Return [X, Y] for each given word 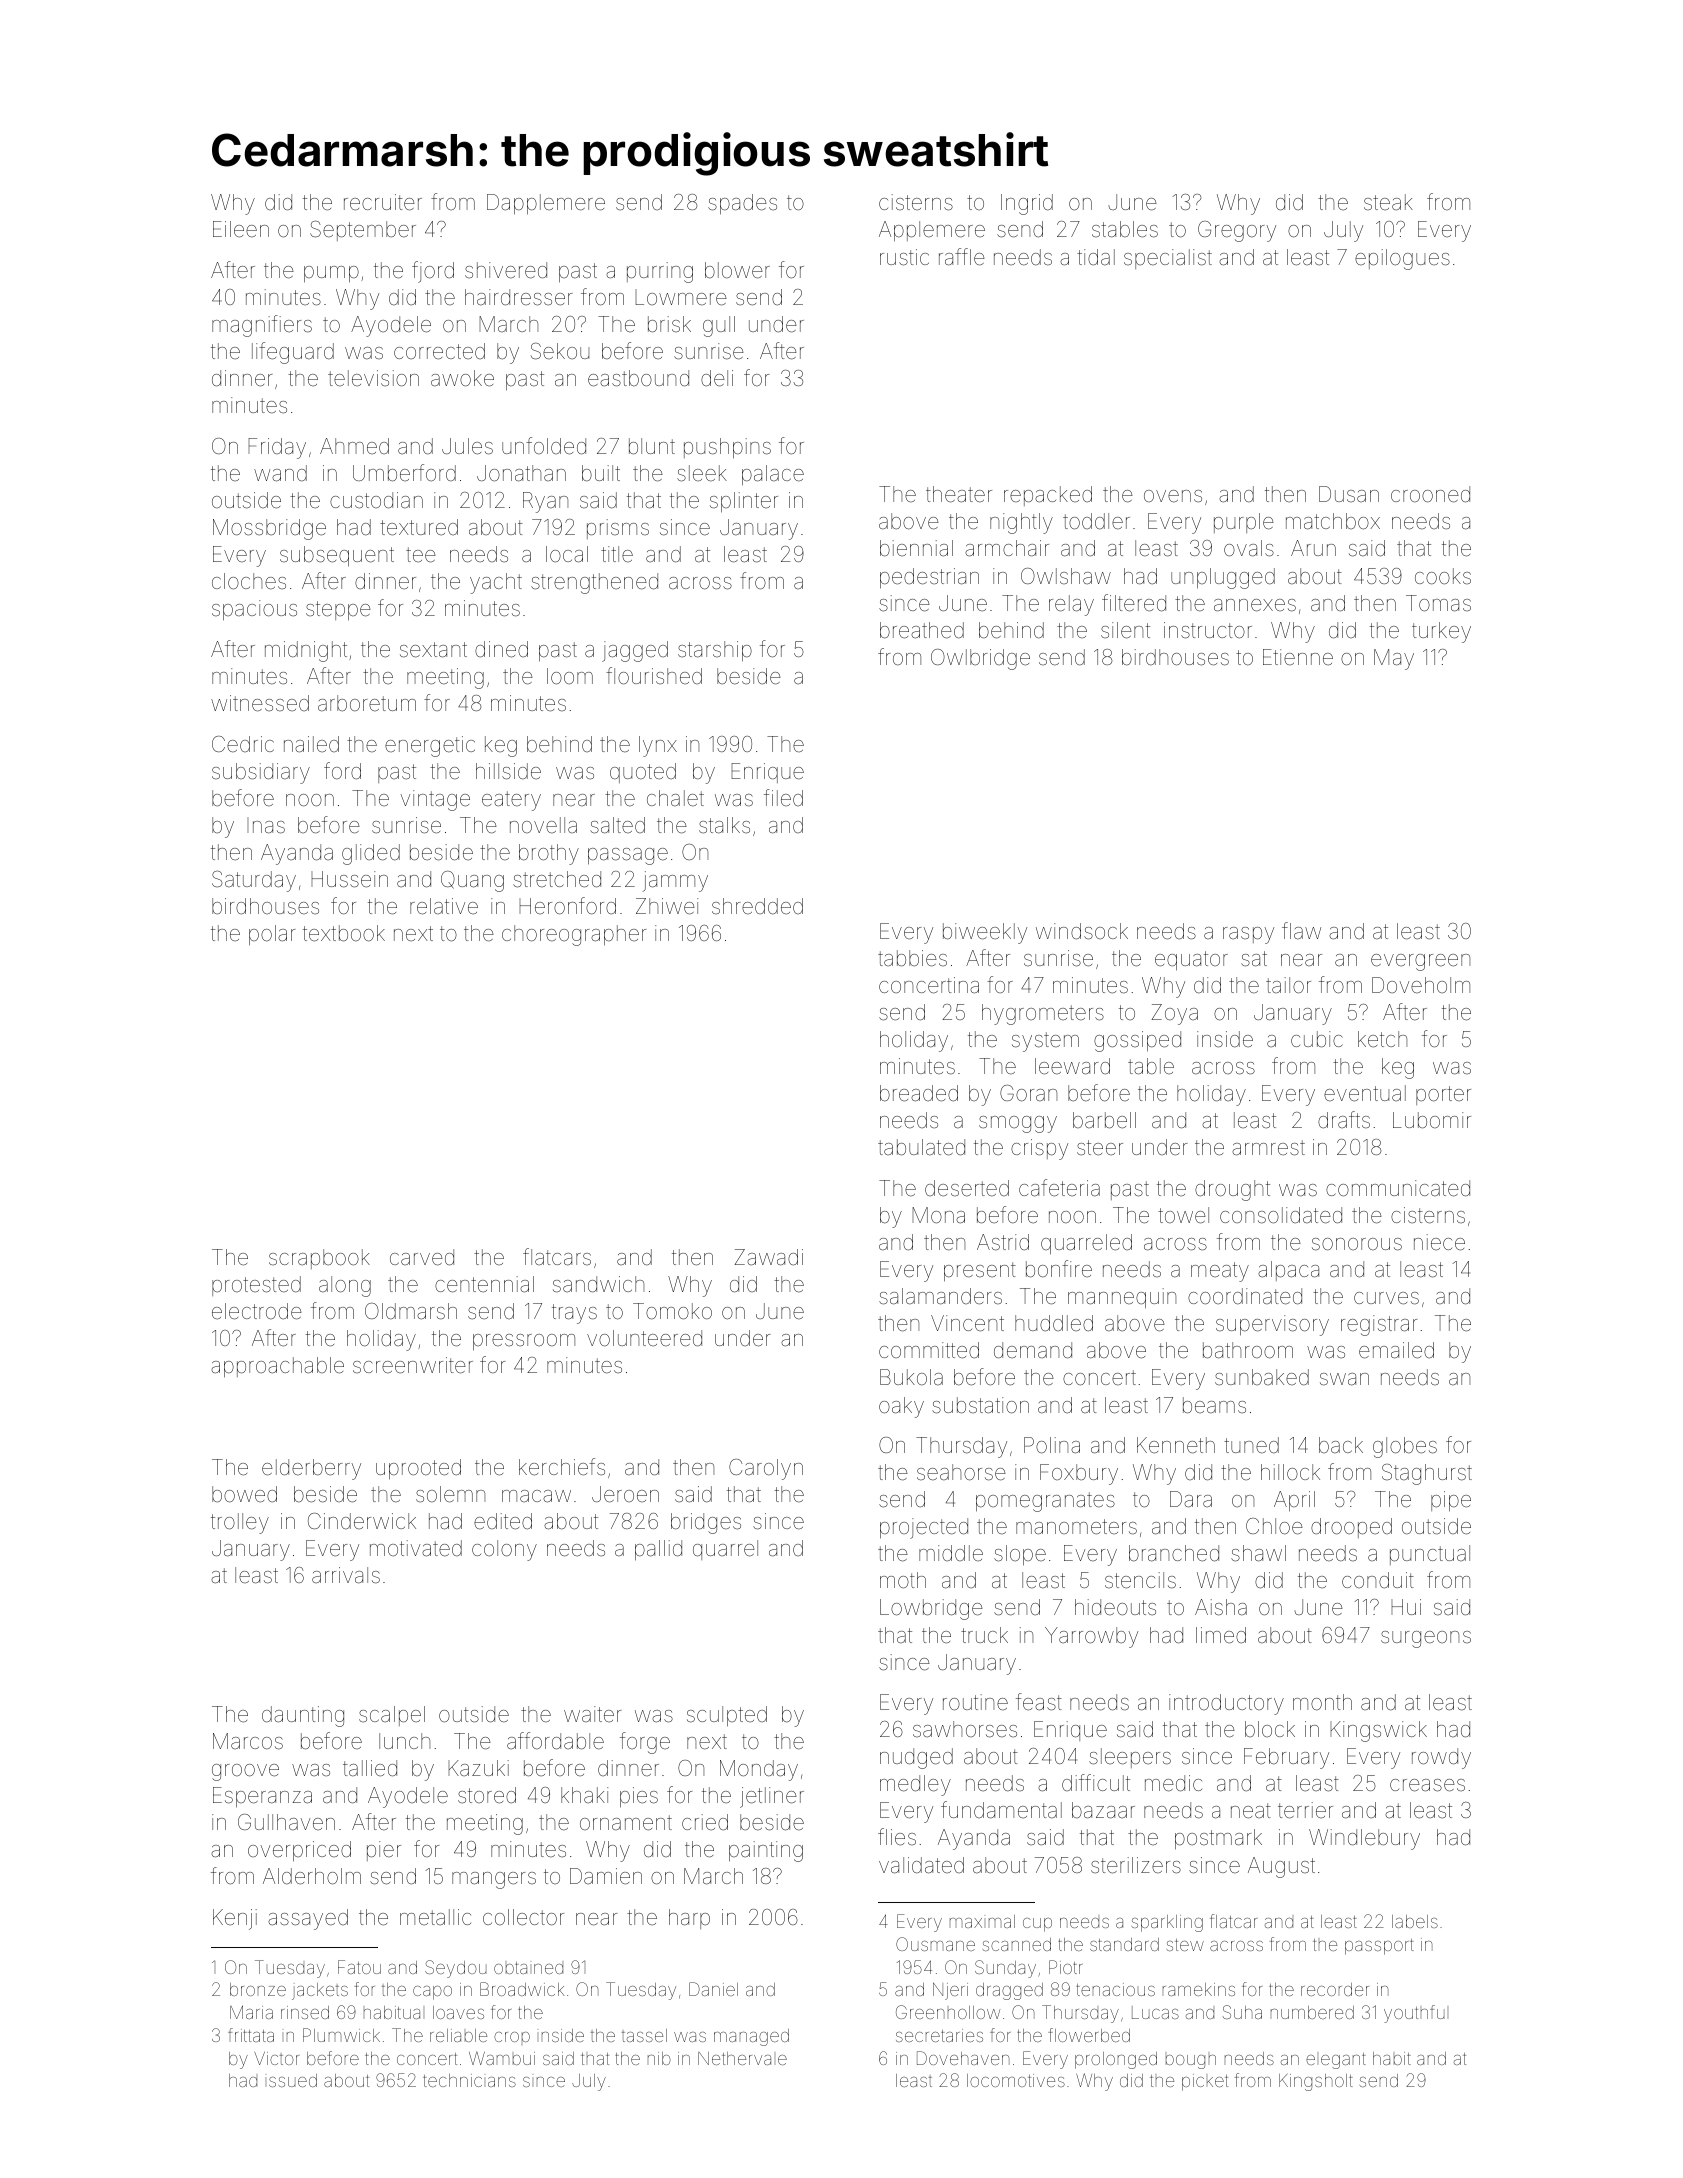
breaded [919, 1093]
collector [523, 1917]
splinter [744, 502]
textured [419, 527]
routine [975, 1702]
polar [272, 935]
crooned [1430, 494]
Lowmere [681, 297]
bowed [244, 1494]
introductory [1226, 1704]
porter [1443, 1095]
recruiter [383, 202]
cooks [1443, 576]
